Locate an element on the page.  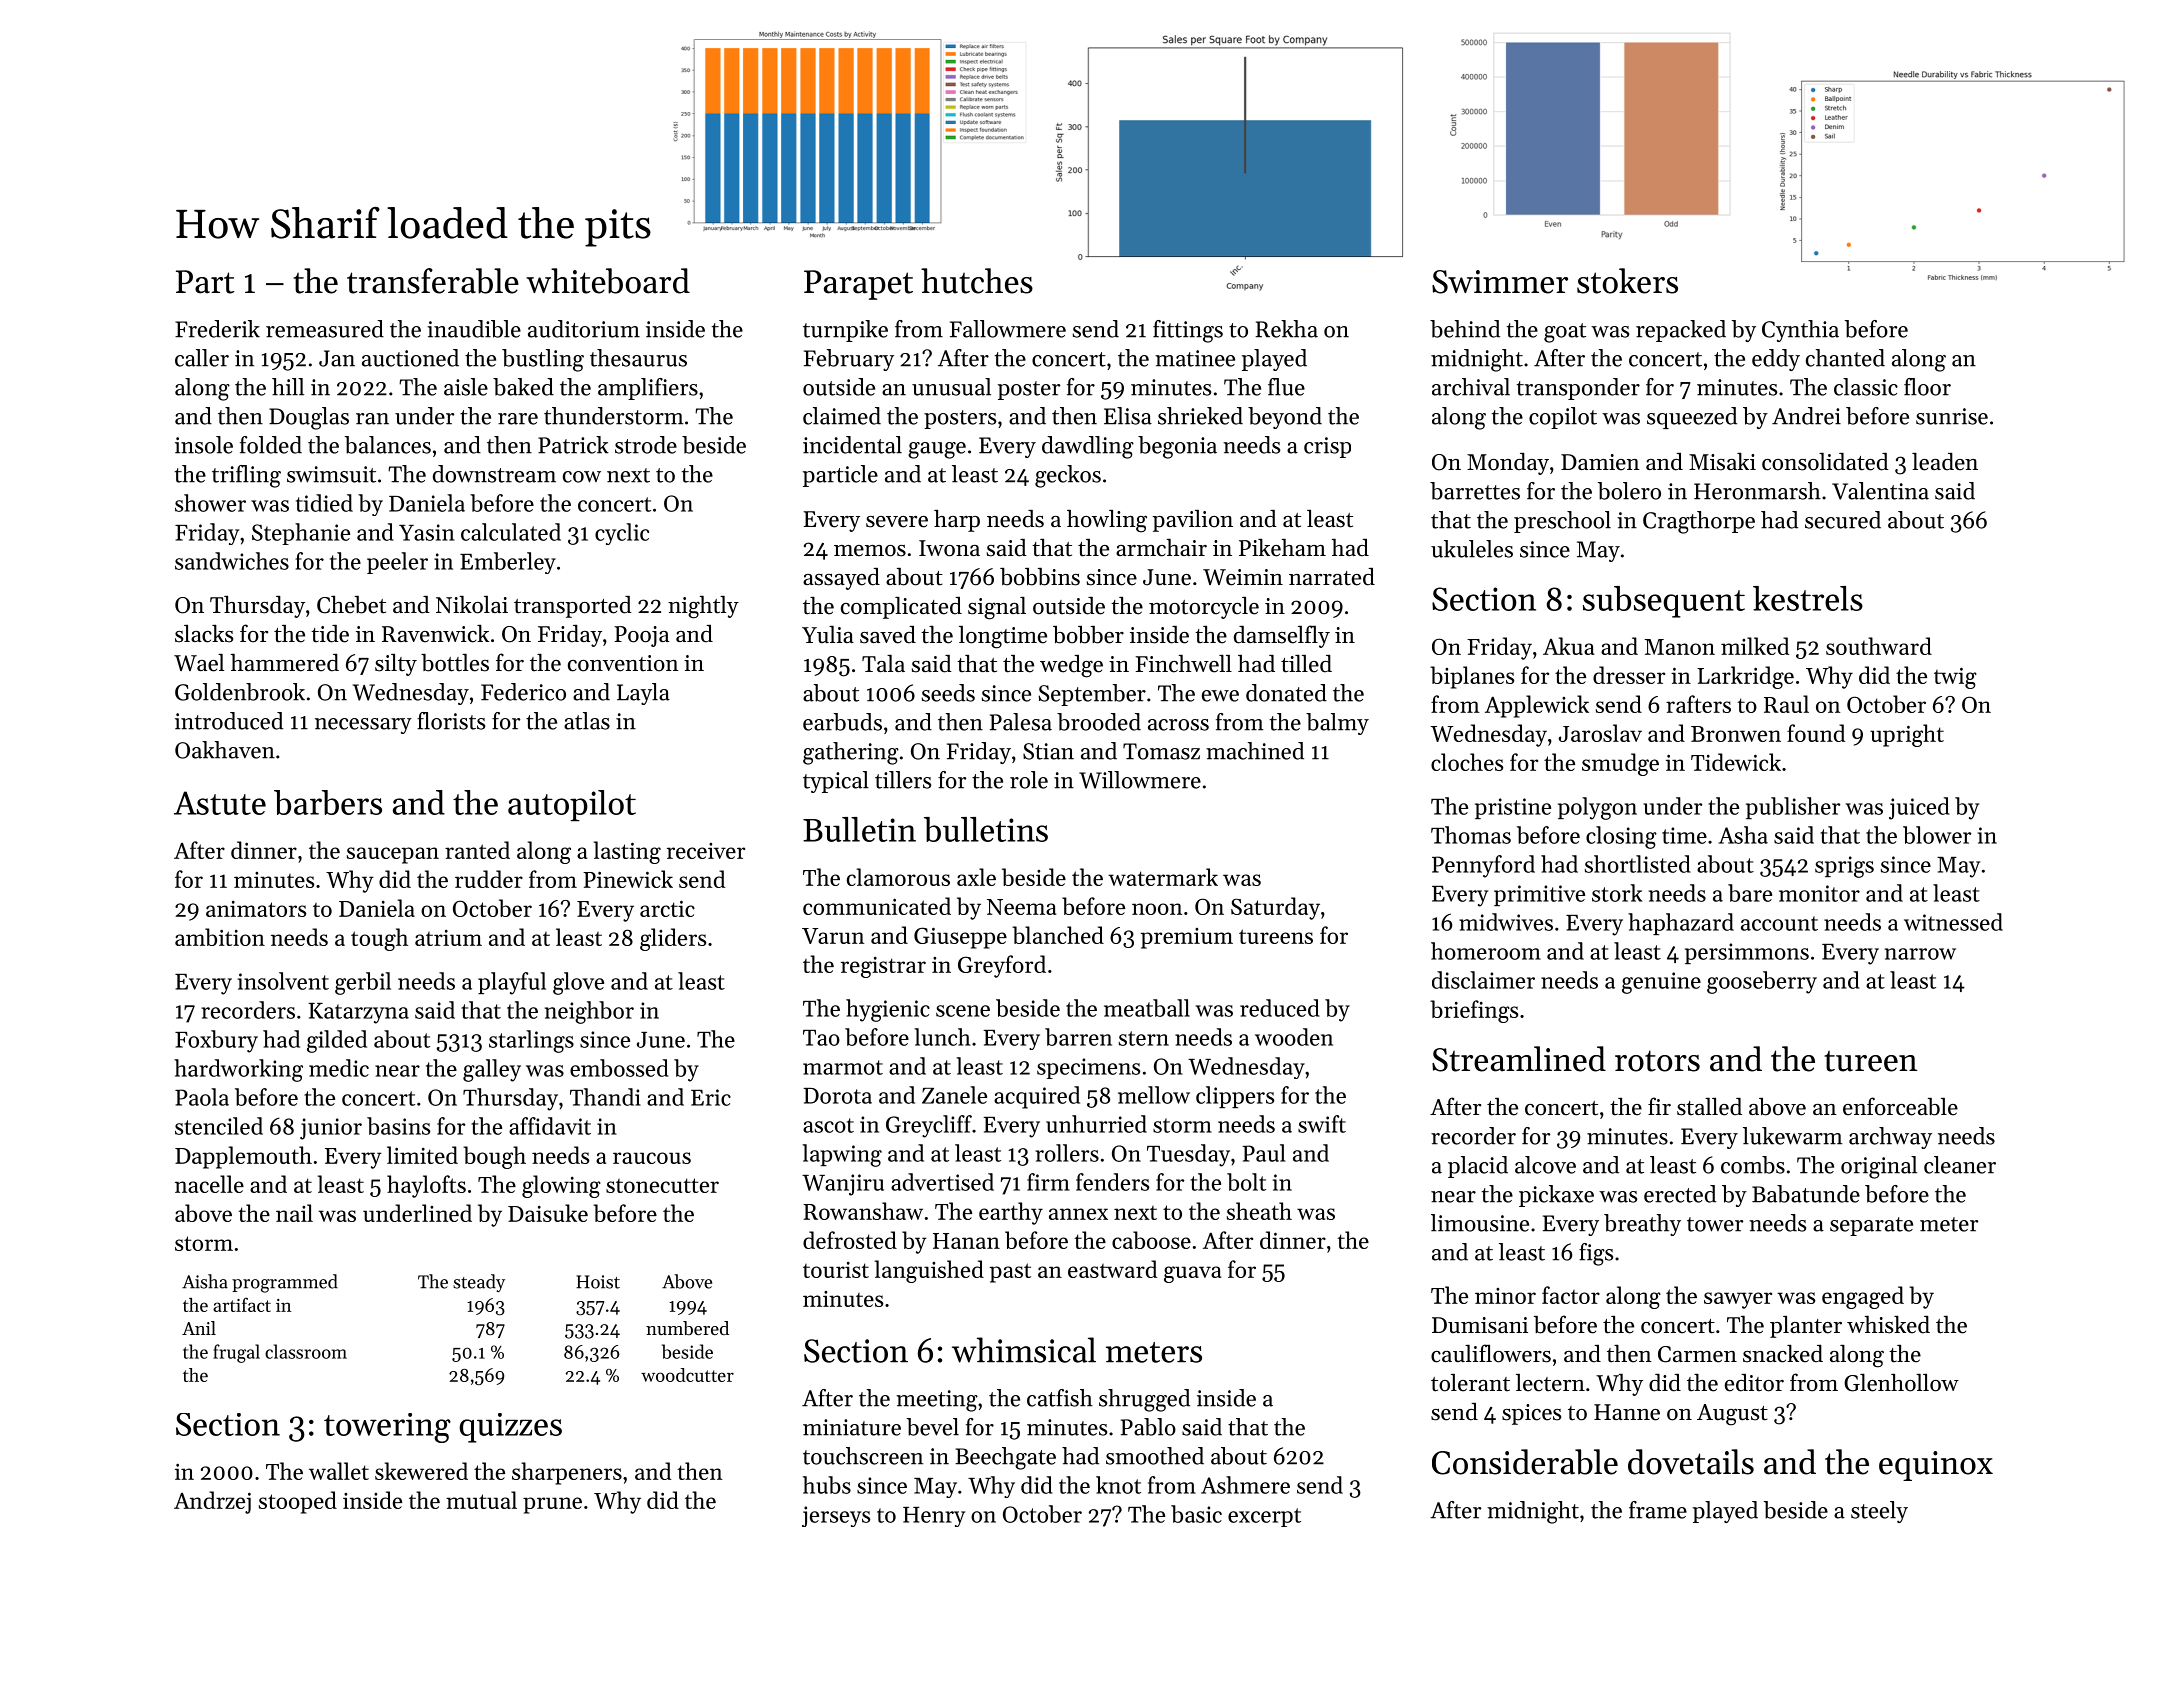
leaden is located at coordinates (1945, 461).
